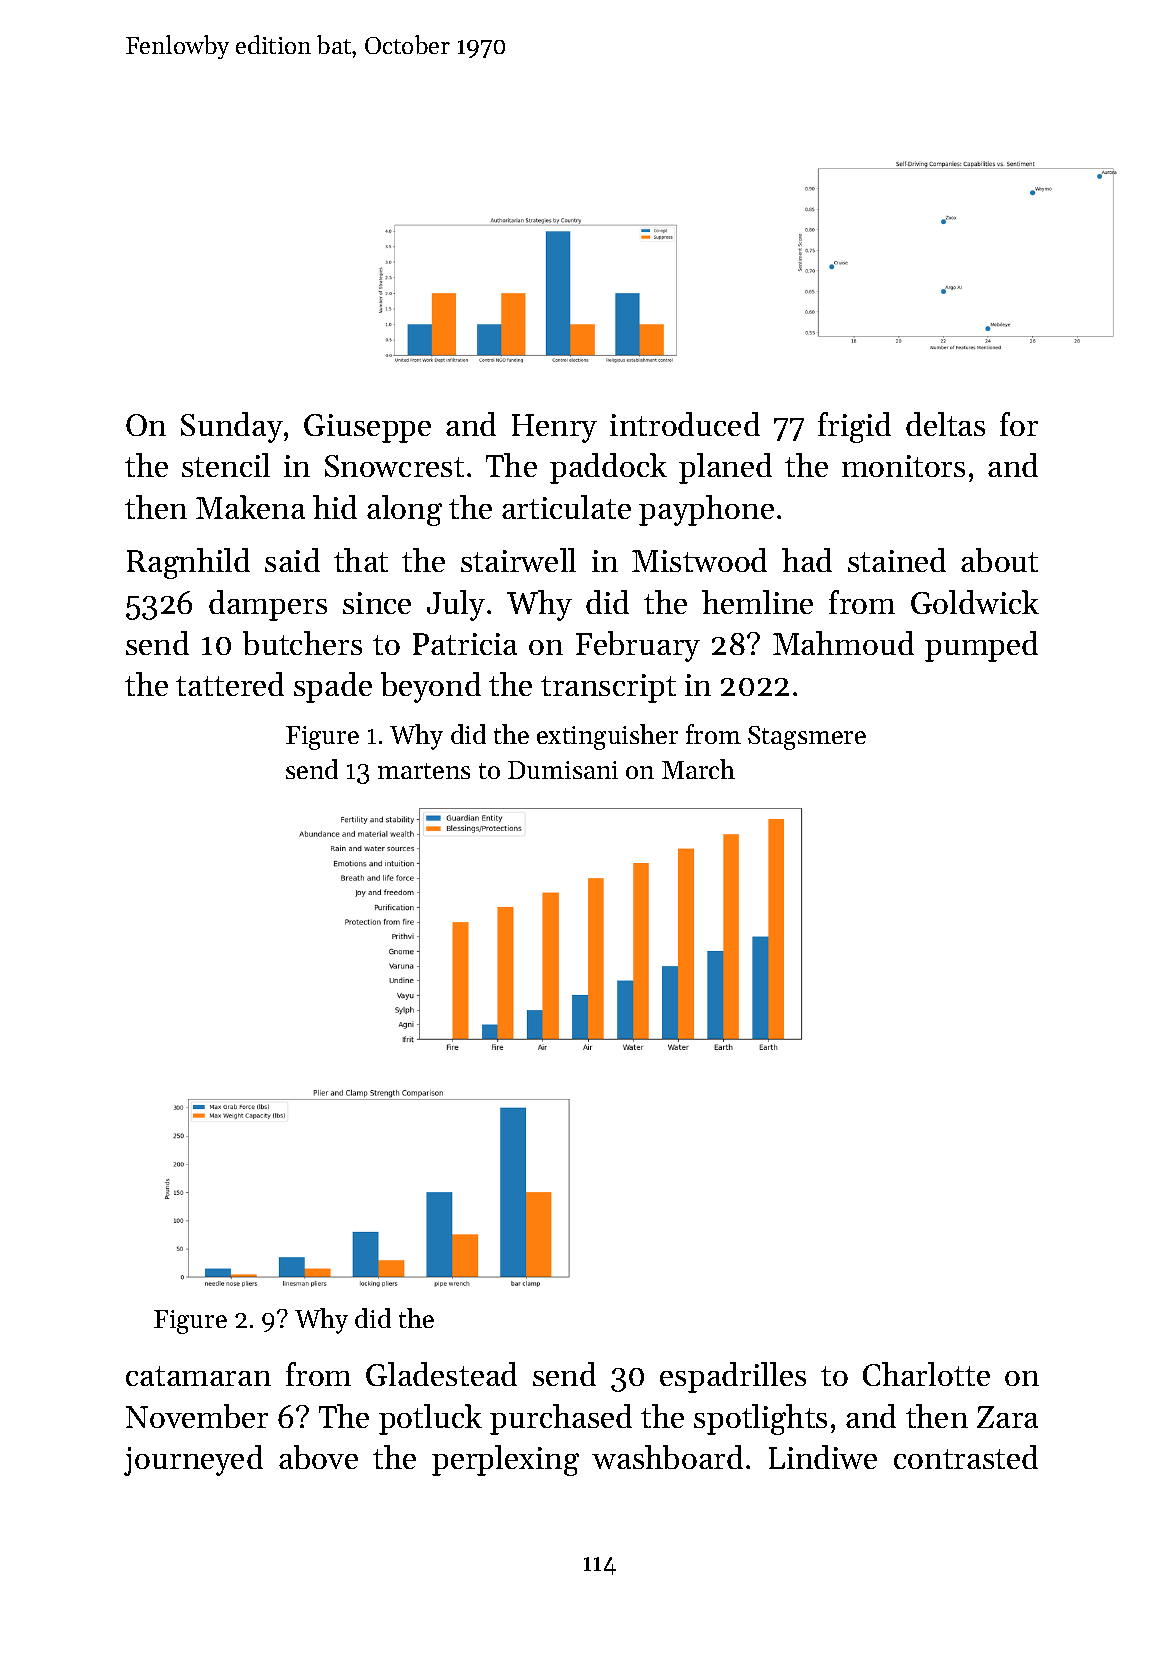 This page has height=1654, width=1165. What do you see at coordinates (699, 560) in the page?
I see `Mistwood` at bounding box center [699, 560].
